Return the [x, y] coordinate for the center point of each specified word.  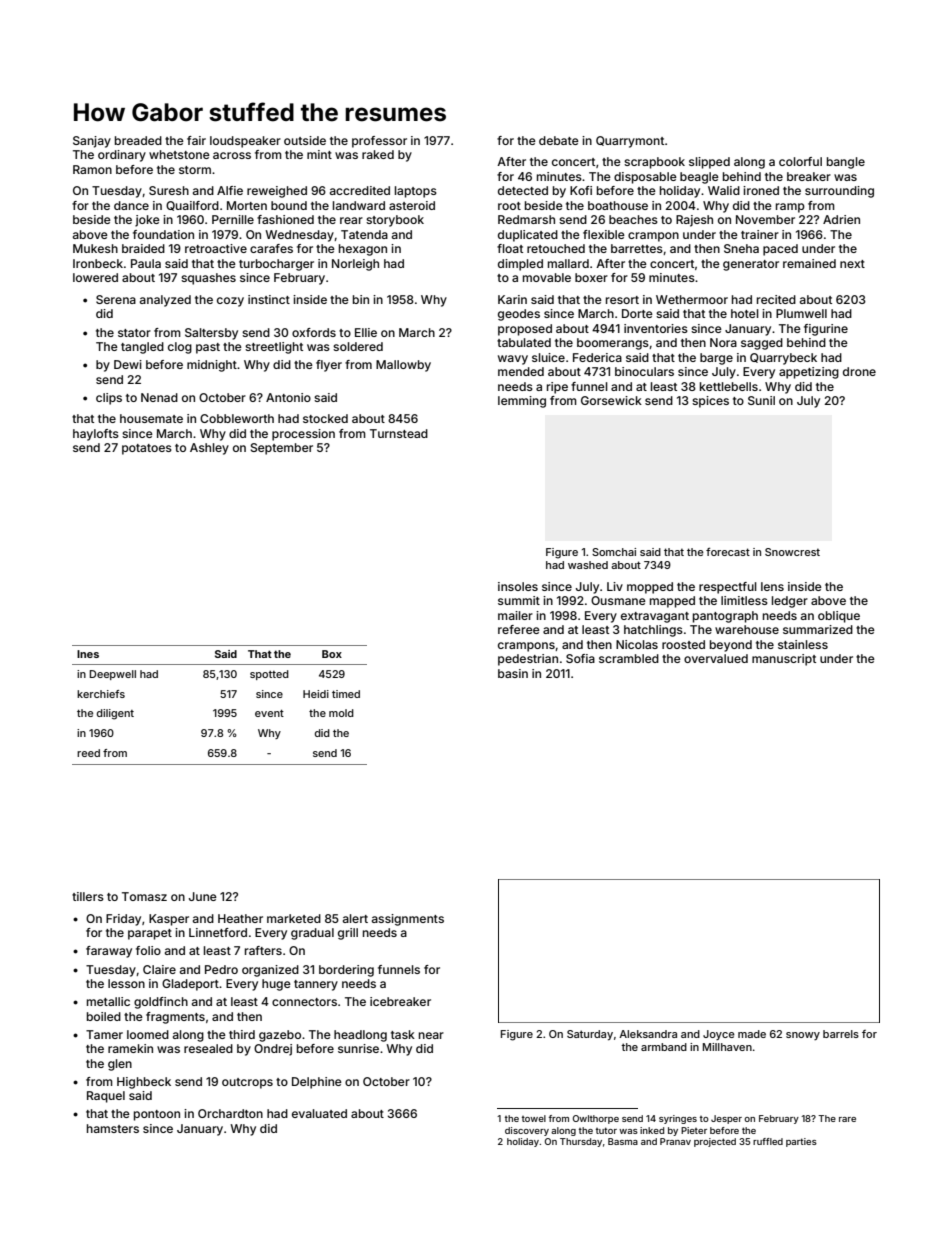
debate [559, 140]
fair [196, 140]
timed [346, 694]
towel [534, 1118]
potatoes [147, 449]
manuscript [784, 660]
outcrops [247, 1083]
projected [715, 1142]
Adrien [841, 219]
